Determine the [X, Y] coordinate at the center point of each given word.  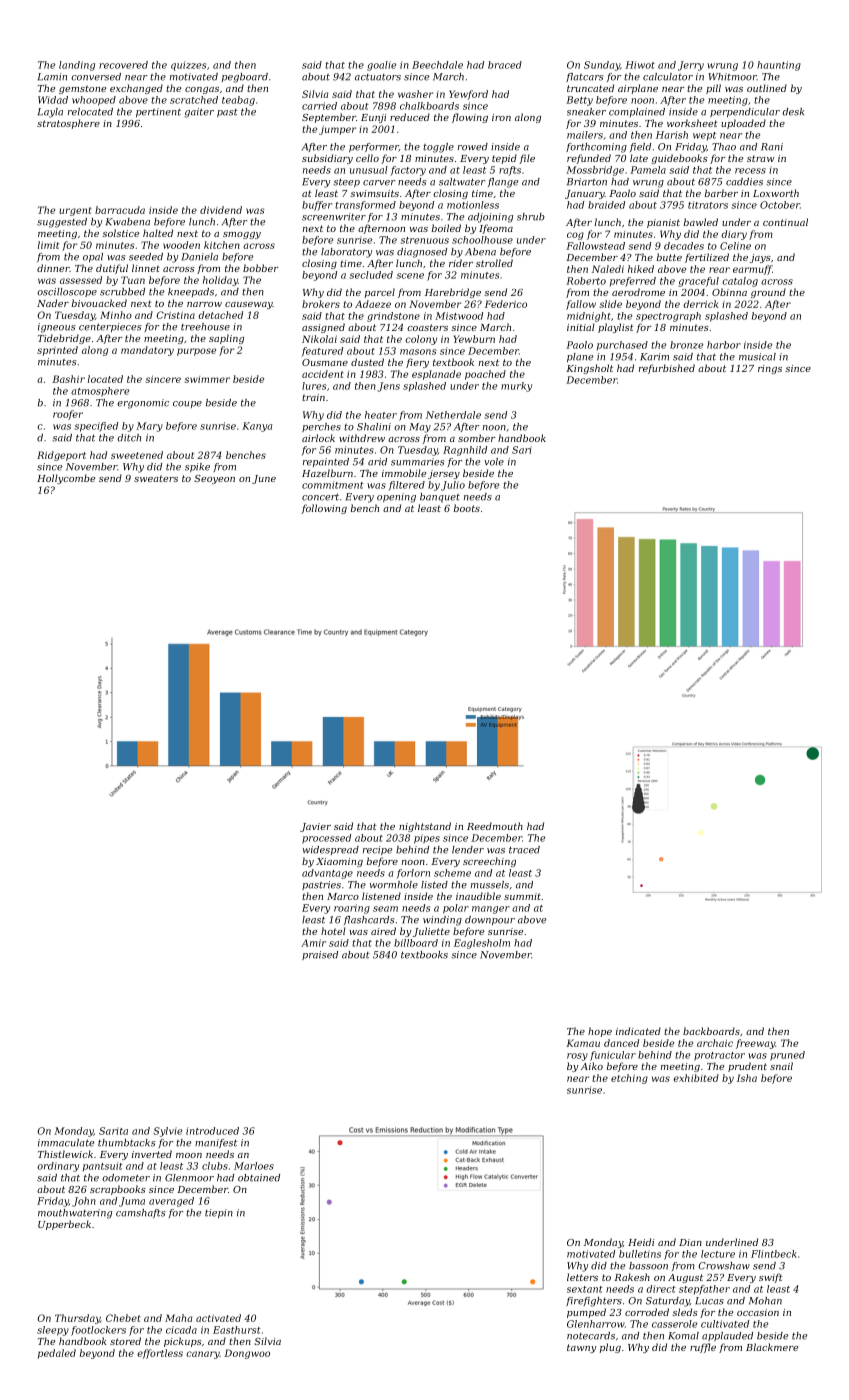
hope [600, 1032]
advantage [327, 874]
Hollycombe [66, 479]
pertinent [158, 112]
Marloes [254, 1166]
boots [467, 508]
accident [323, 374]
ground [768, 293]
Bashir [68, 379]
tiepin [219, 1213]
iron [501, 117]
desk [793, 112]
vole [494, 462]
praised [320, 955]
